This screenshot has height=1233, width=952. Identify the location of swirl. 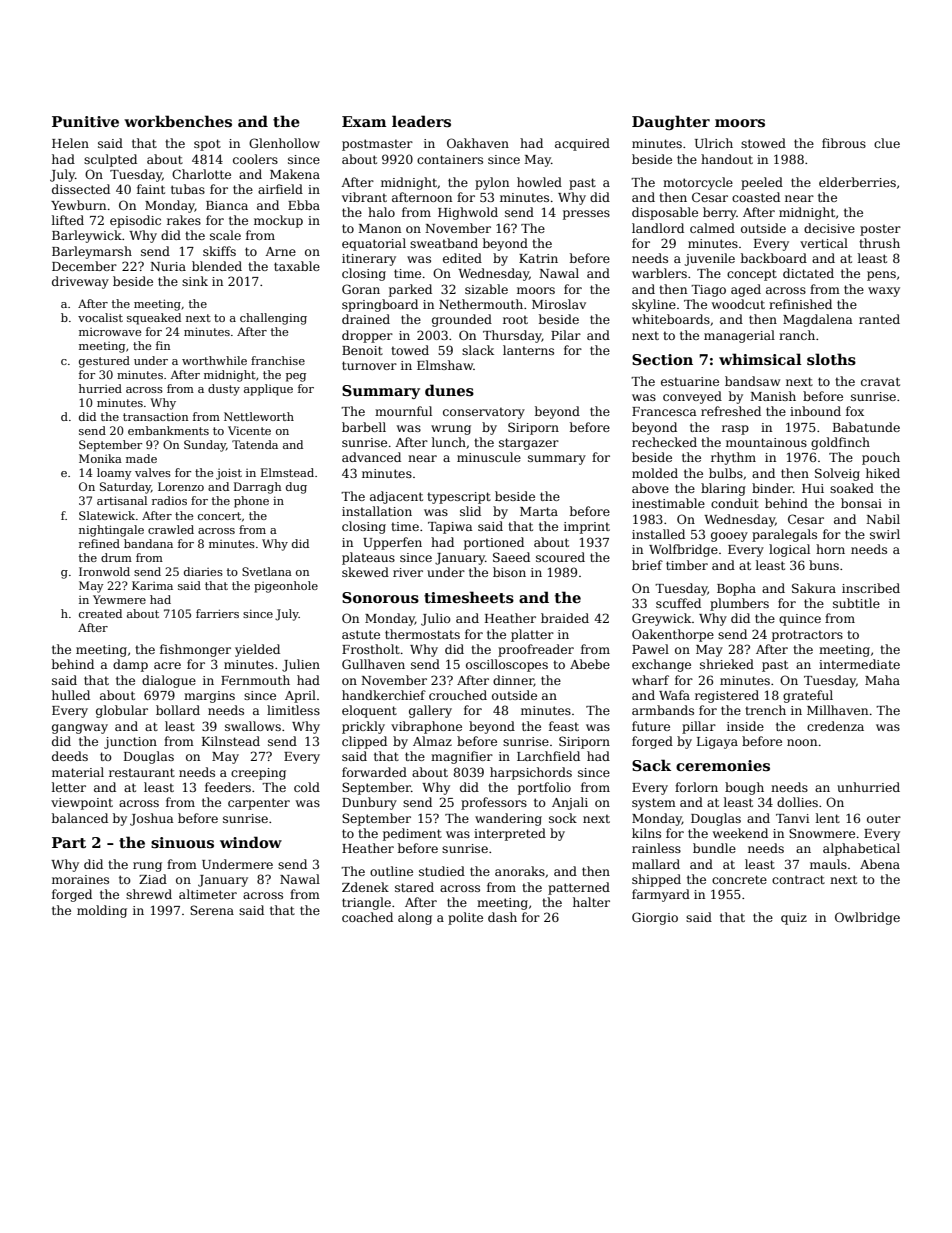
(885, 534).
